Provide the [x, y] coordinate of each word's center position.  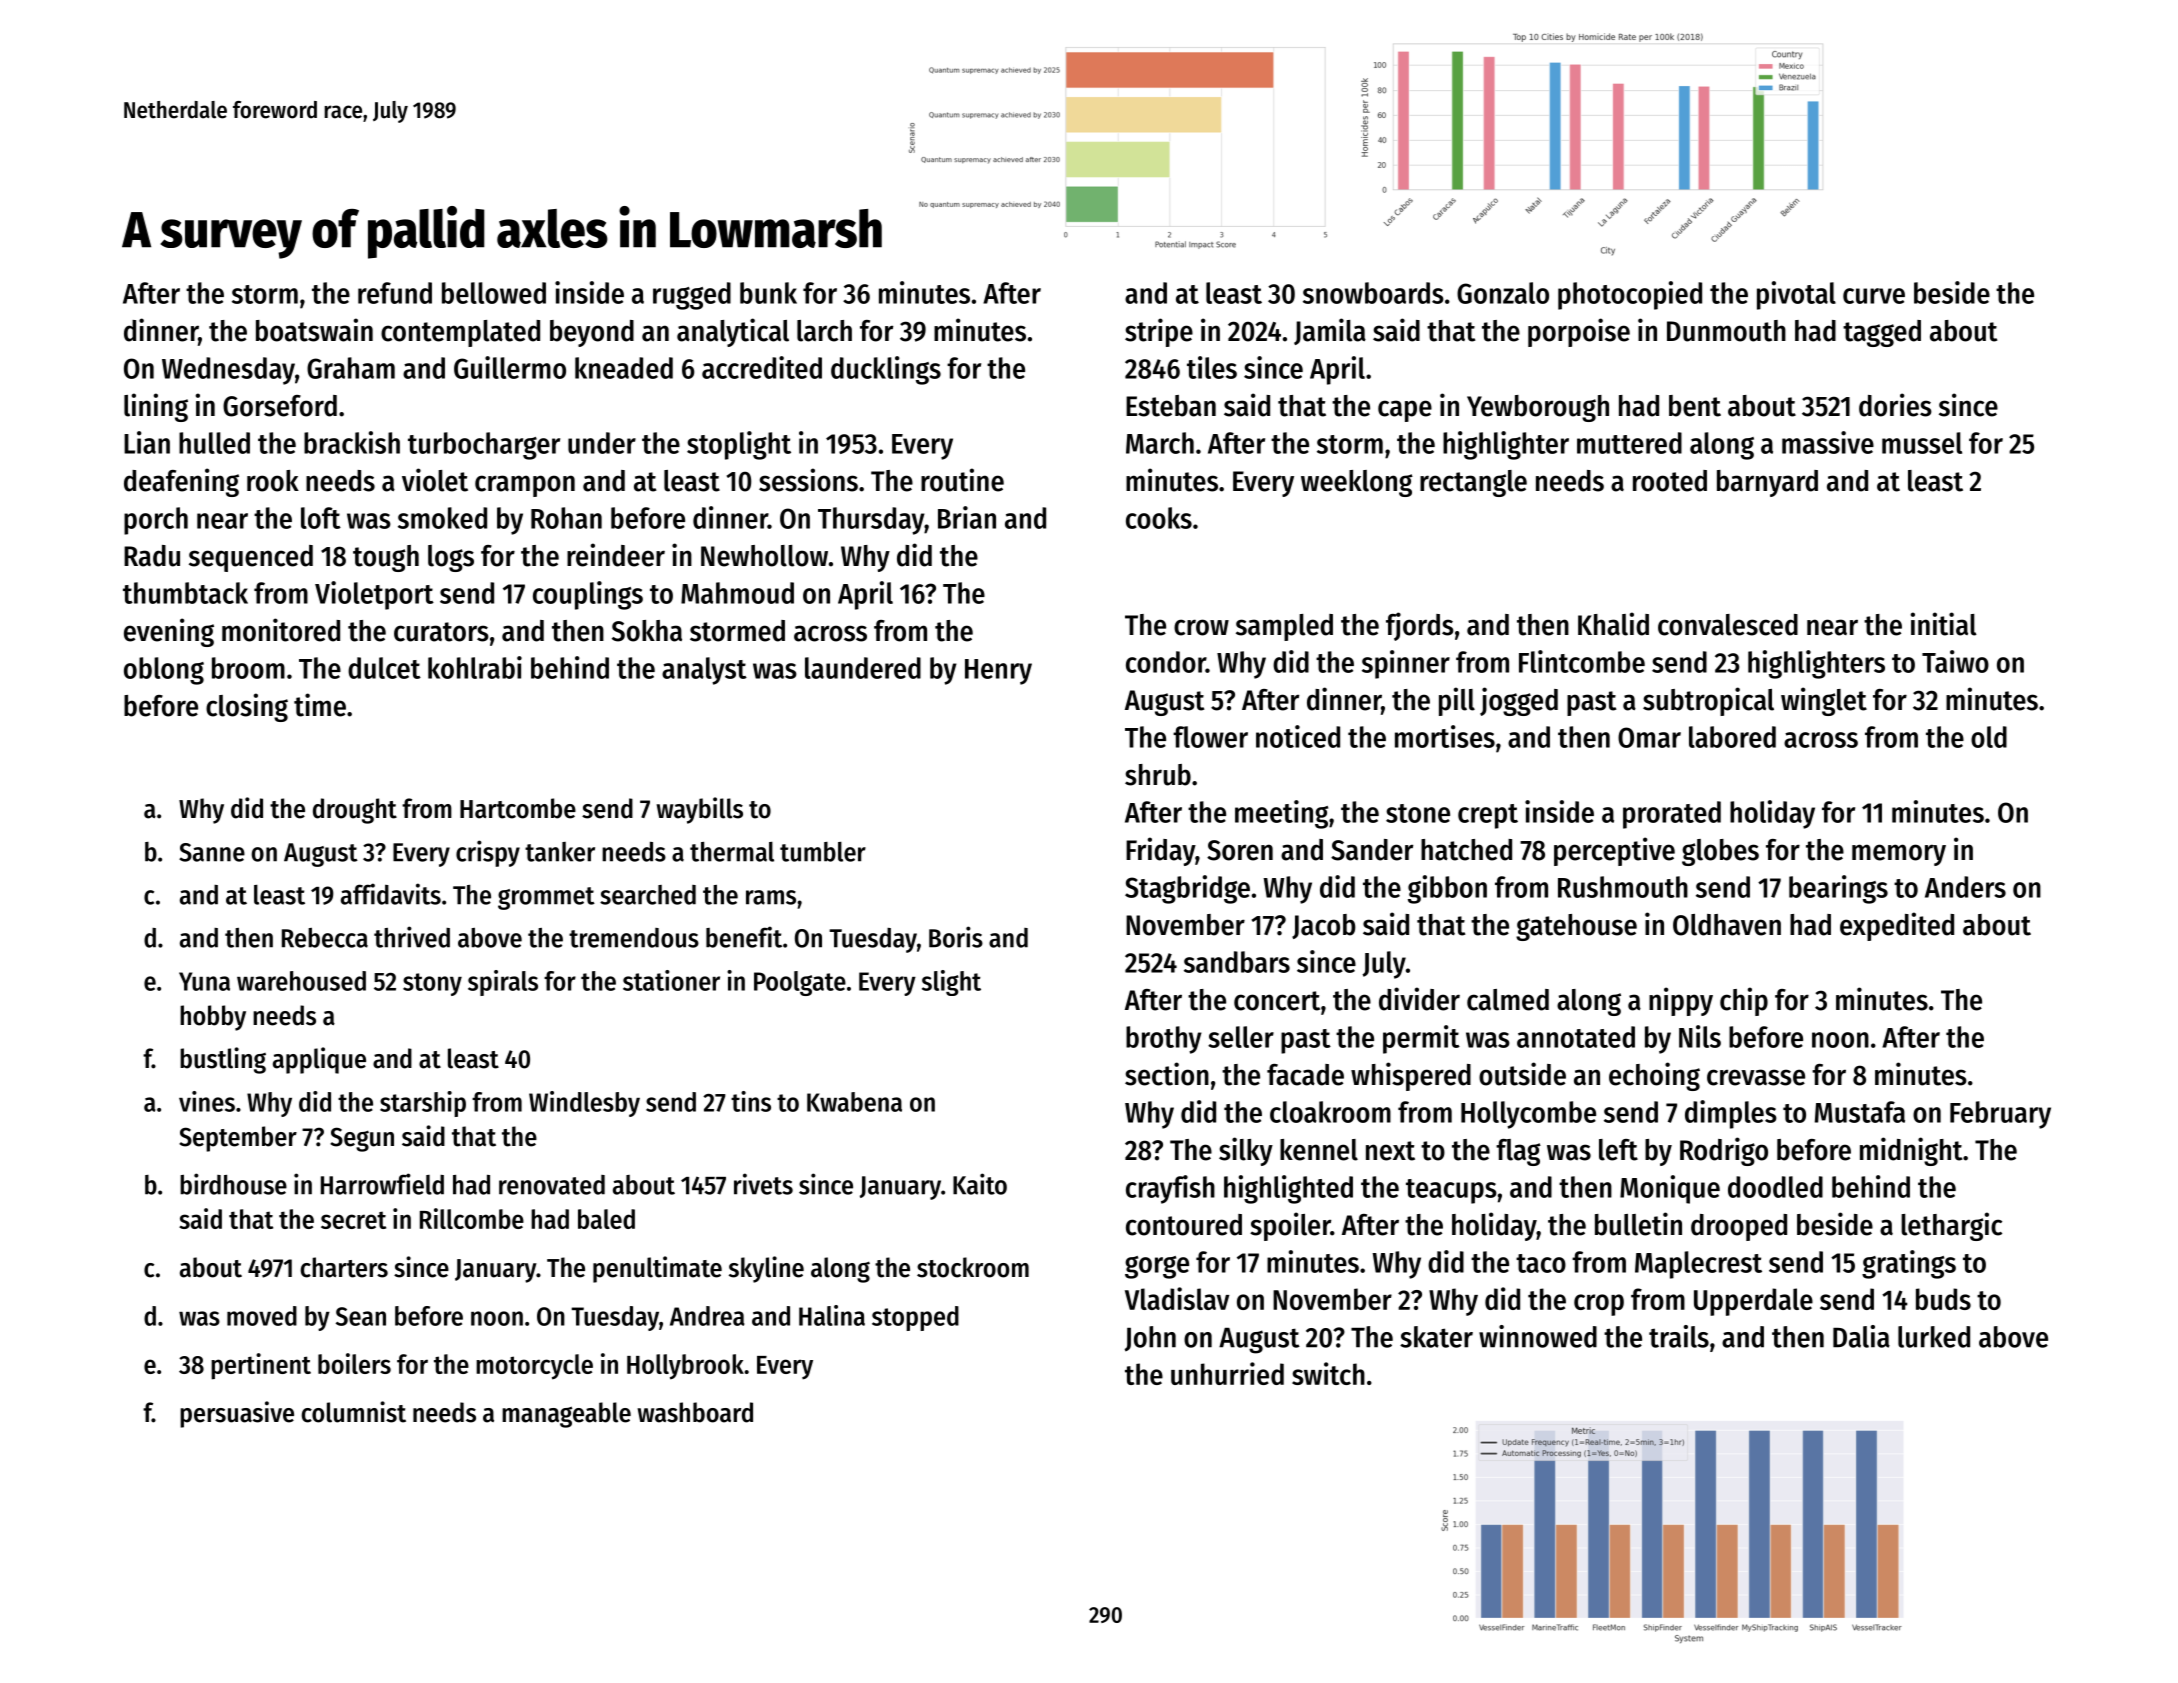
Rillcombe [472, 1218]
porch [156, 521]
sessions [808, 480]
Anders [1965, 887]
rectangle [1473, 483]
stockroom [973, 1267]
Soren [1240, 850]
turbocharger [484, 446]
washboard [695, 1412]
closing [247, 707]
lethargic [1951, 1226]
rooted [1670, 481]
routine [962, 480]
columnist [354, 1412]
